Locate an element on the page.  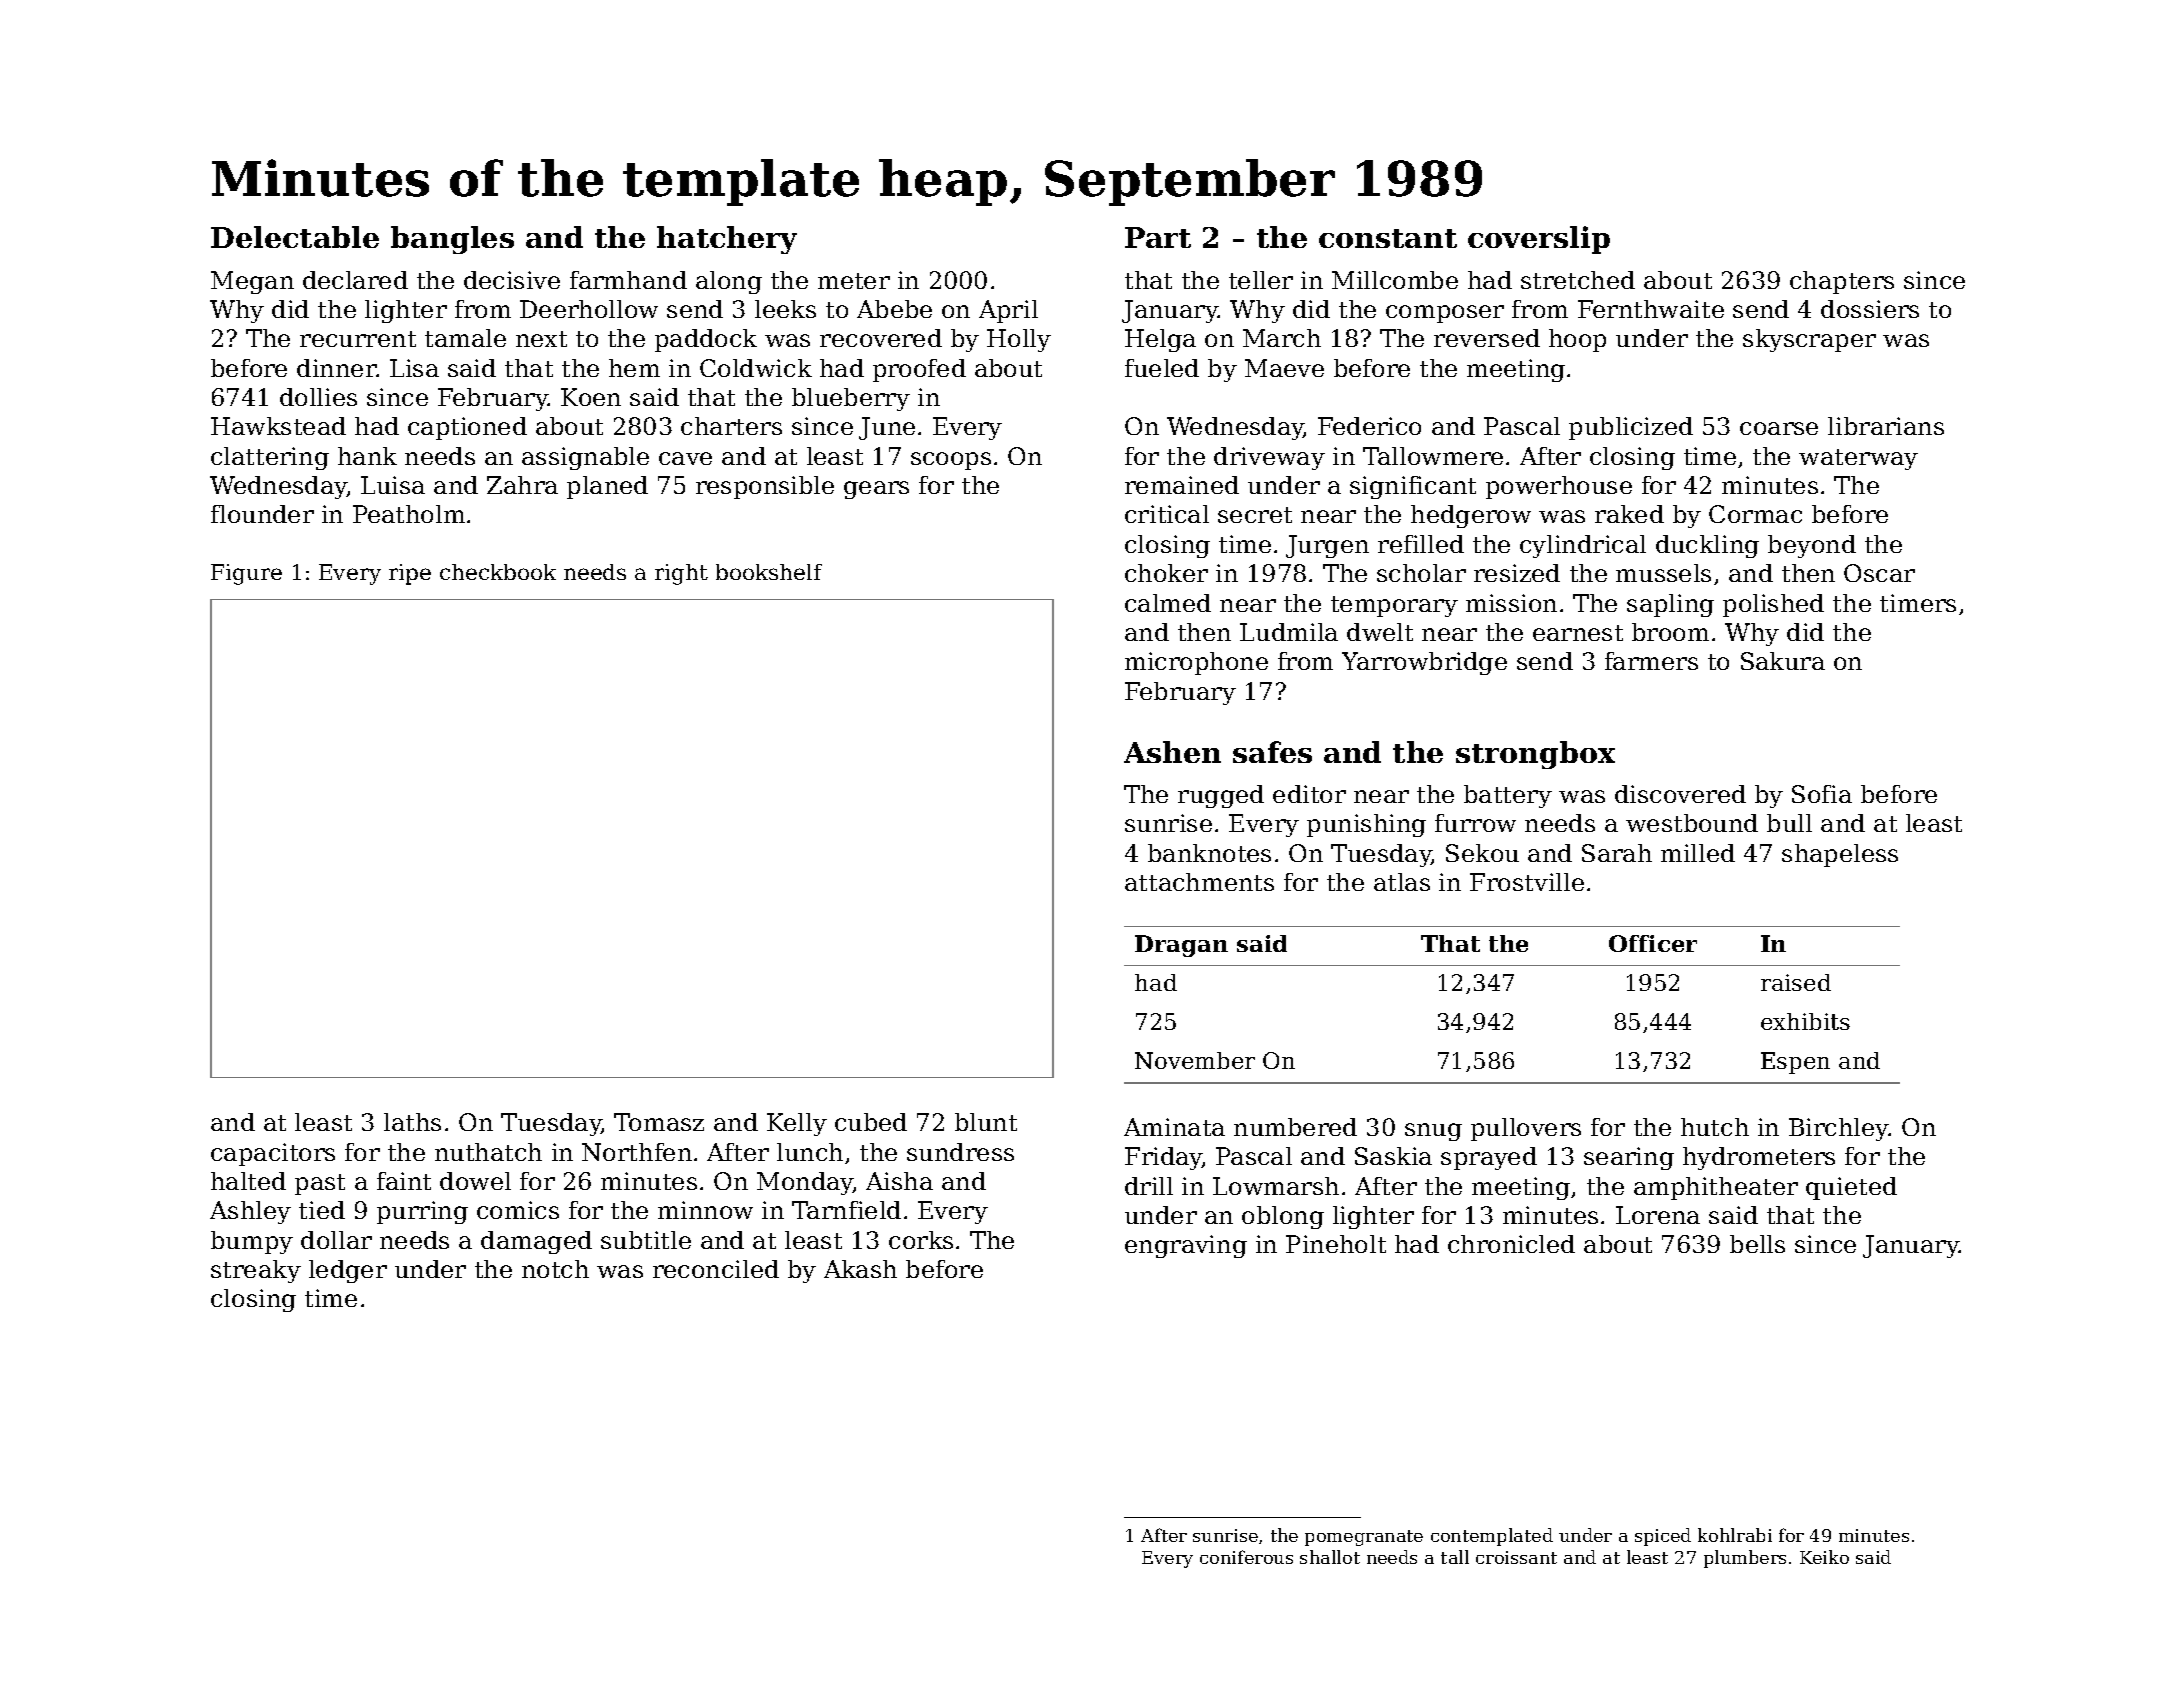
Ashen is located at coordinates (1172, 752).
